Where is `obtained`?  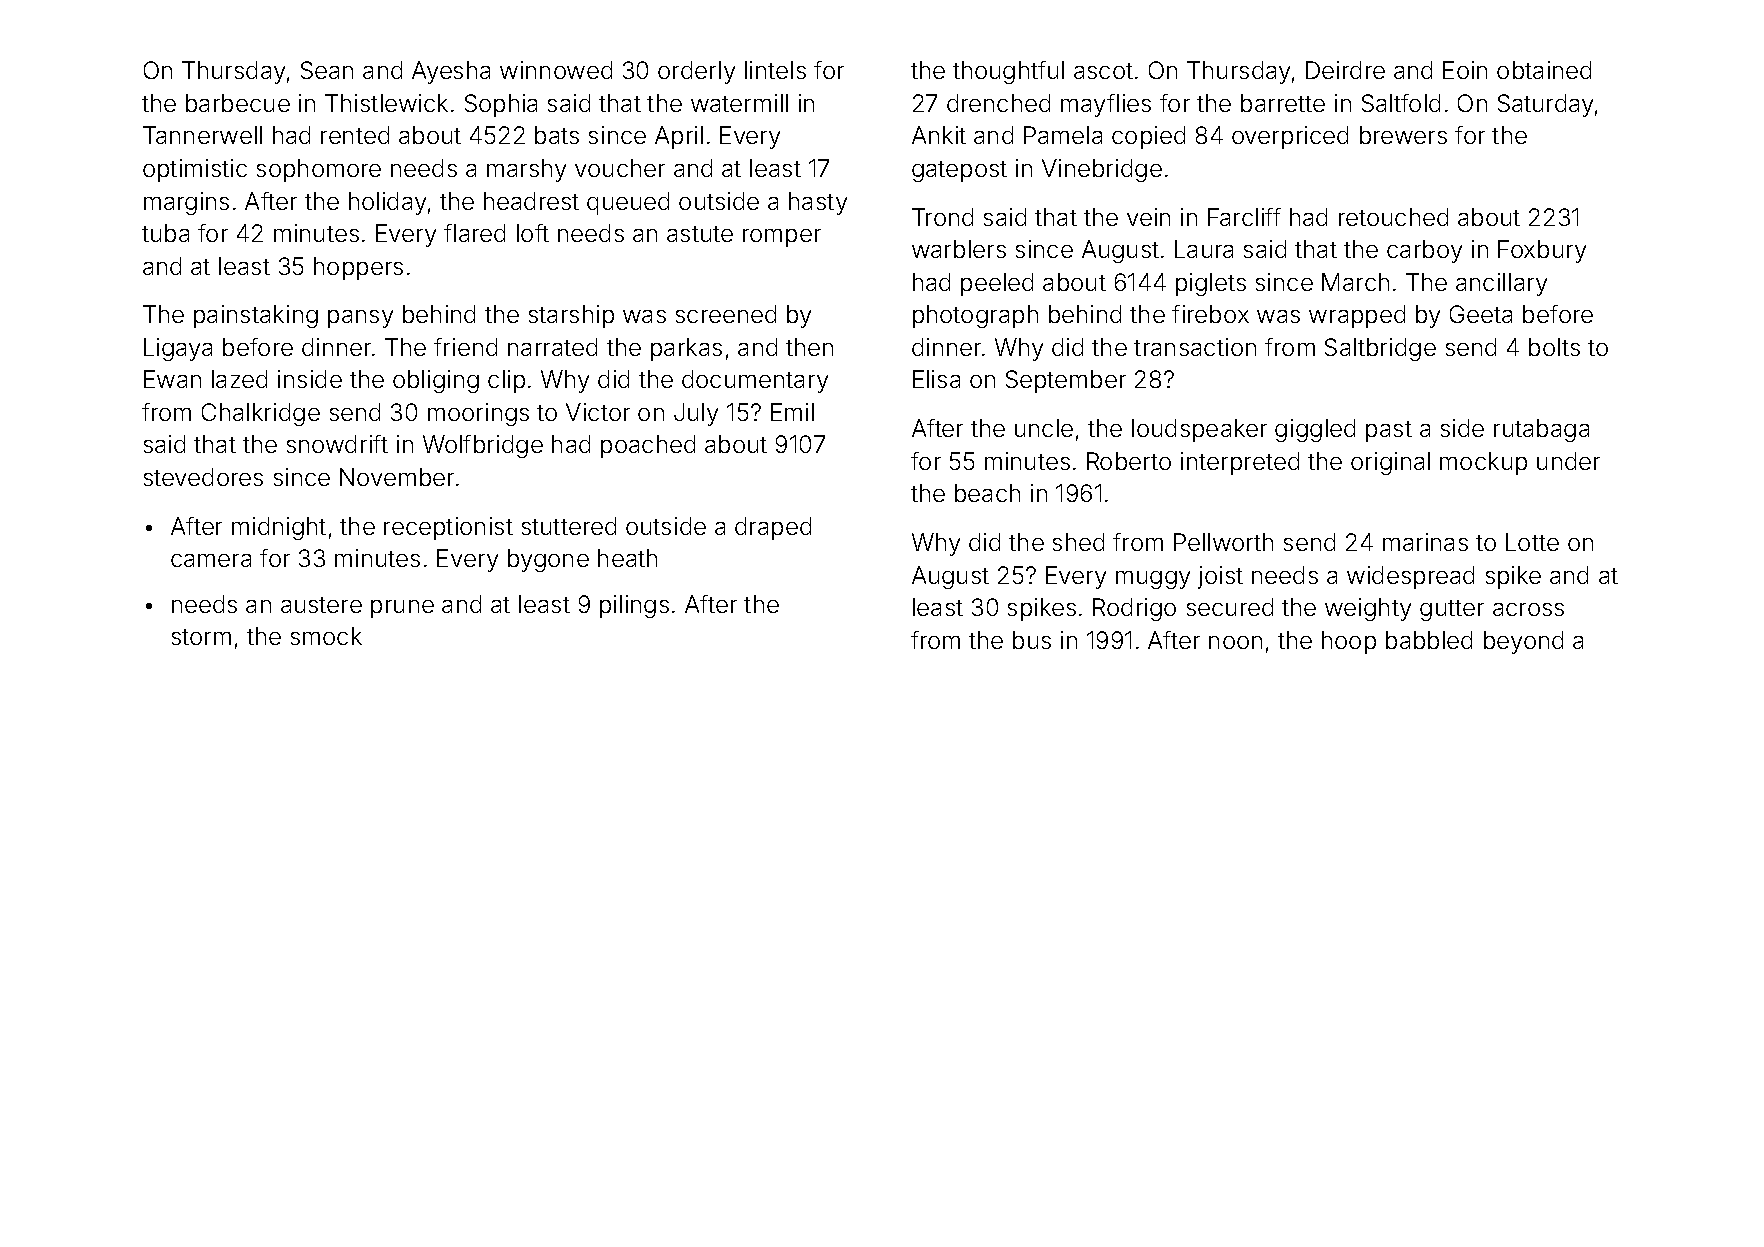
obtained is located at coordinates (1544, 70).
